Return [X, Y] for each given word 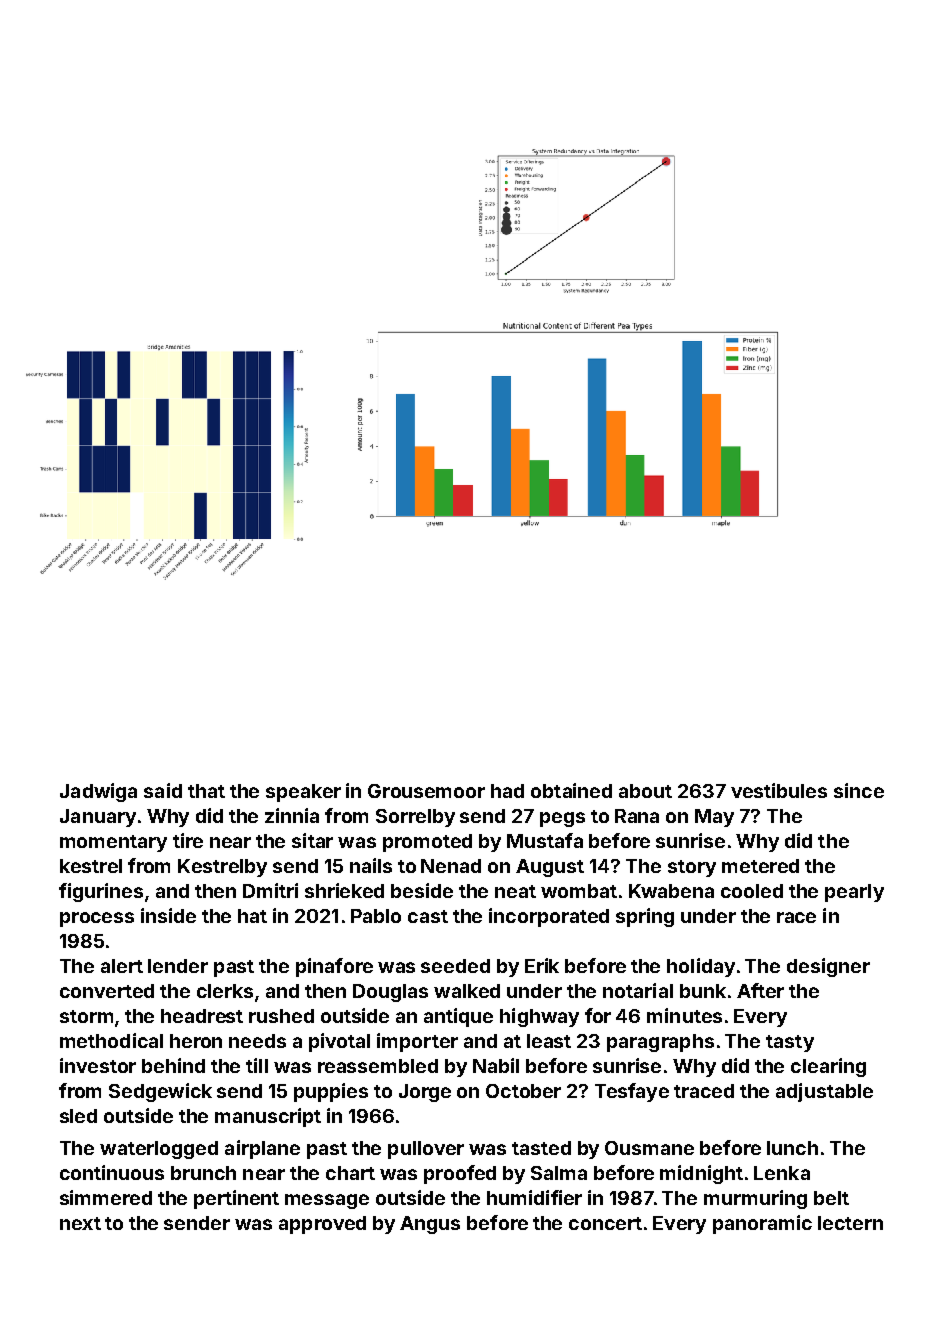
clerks [225, 991]
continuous [112, 1172]
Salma [559, 1173]
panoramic [762, 1224]
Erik [542, 965]
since [859, 790]
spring [645, 917]
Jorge [425, 1093]
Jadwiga [98, 792]
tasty [790, 1043]
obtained [571, 790]
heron [196, 1041]
